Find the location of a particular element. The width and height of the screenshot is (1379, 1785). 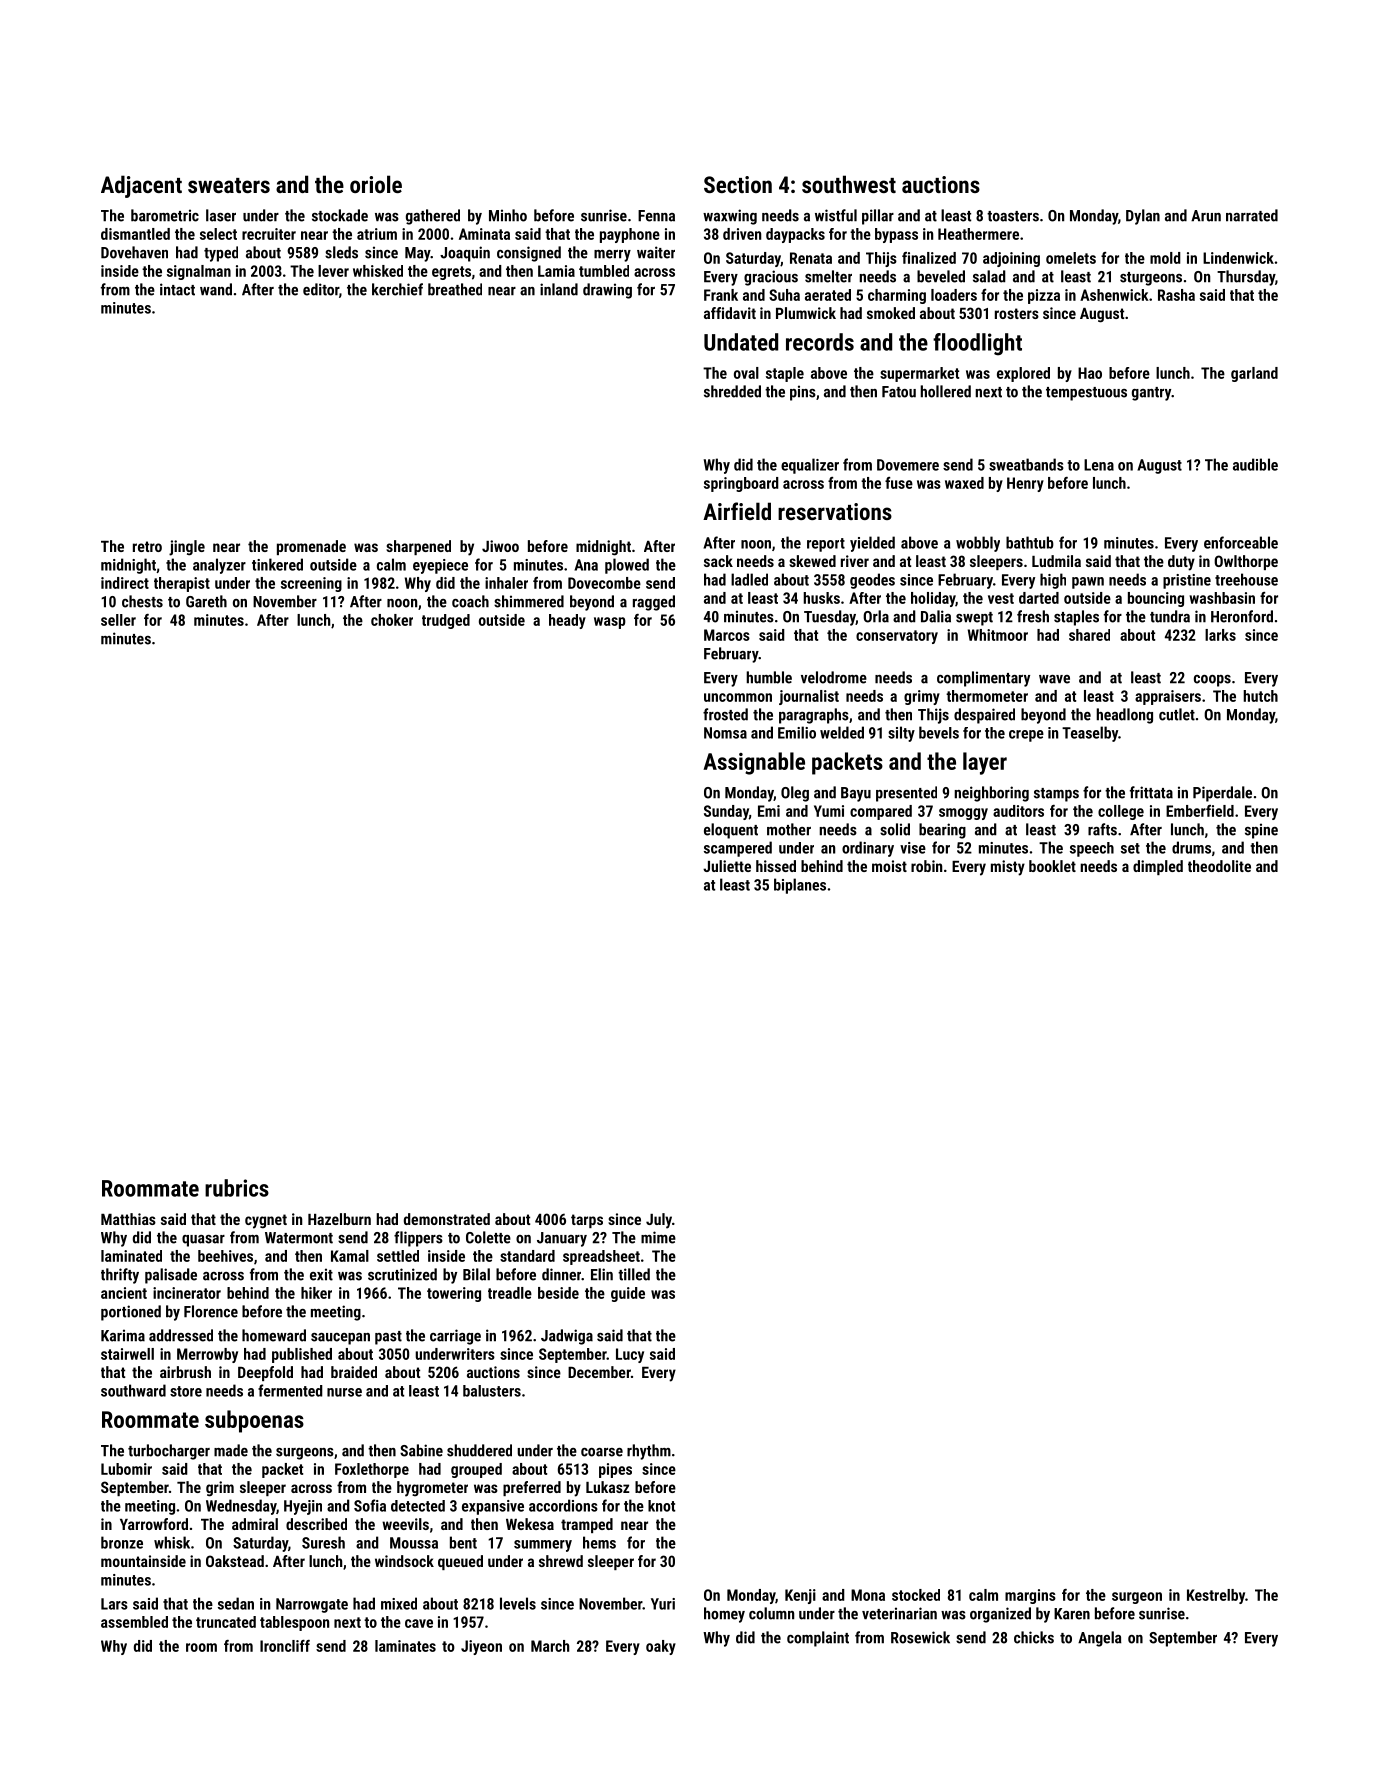

ragged is located at coordinates (654, 603).
